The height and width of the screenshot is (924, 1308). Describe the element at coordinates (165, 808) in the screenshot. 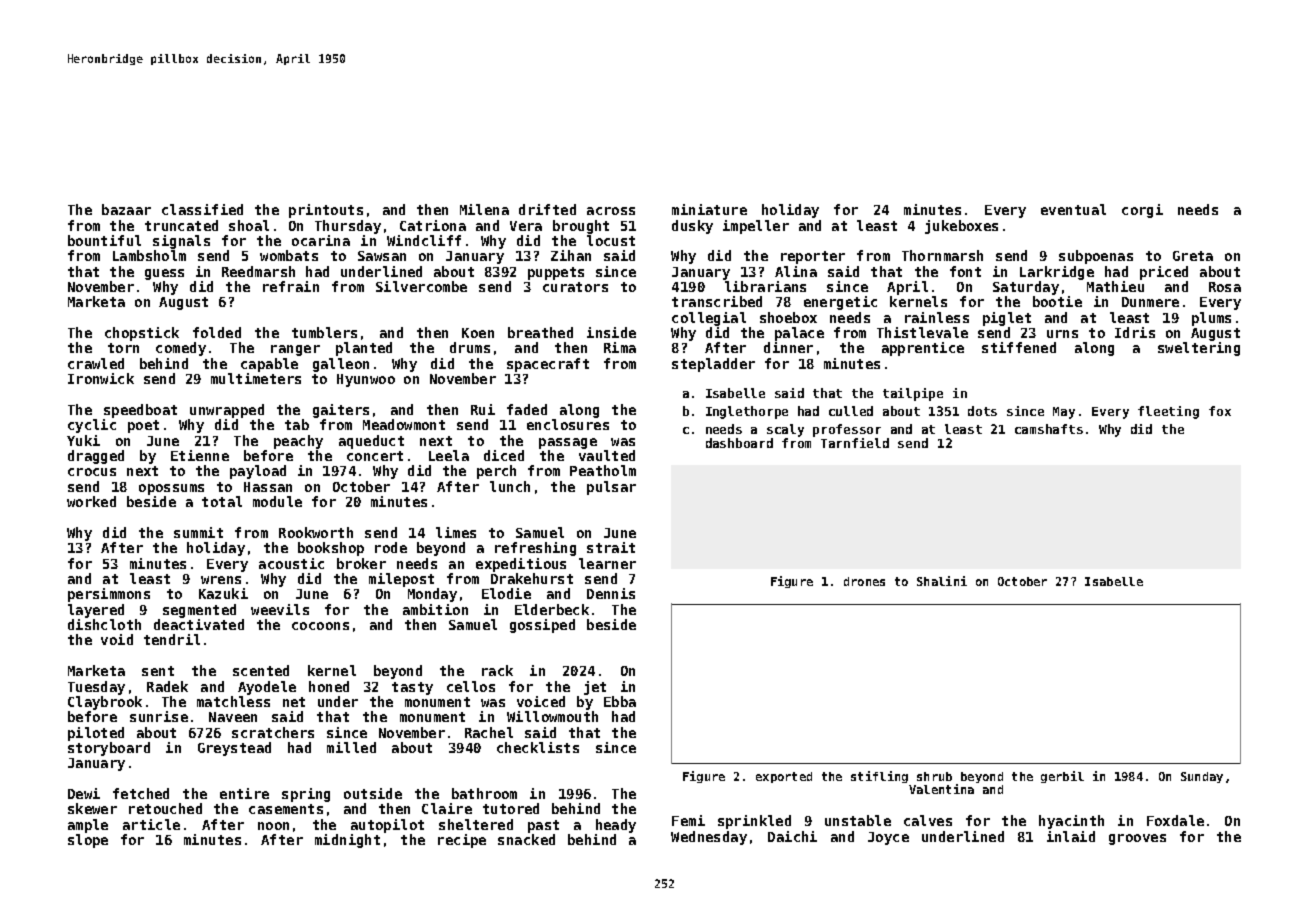

I see `retouched` at that location.
